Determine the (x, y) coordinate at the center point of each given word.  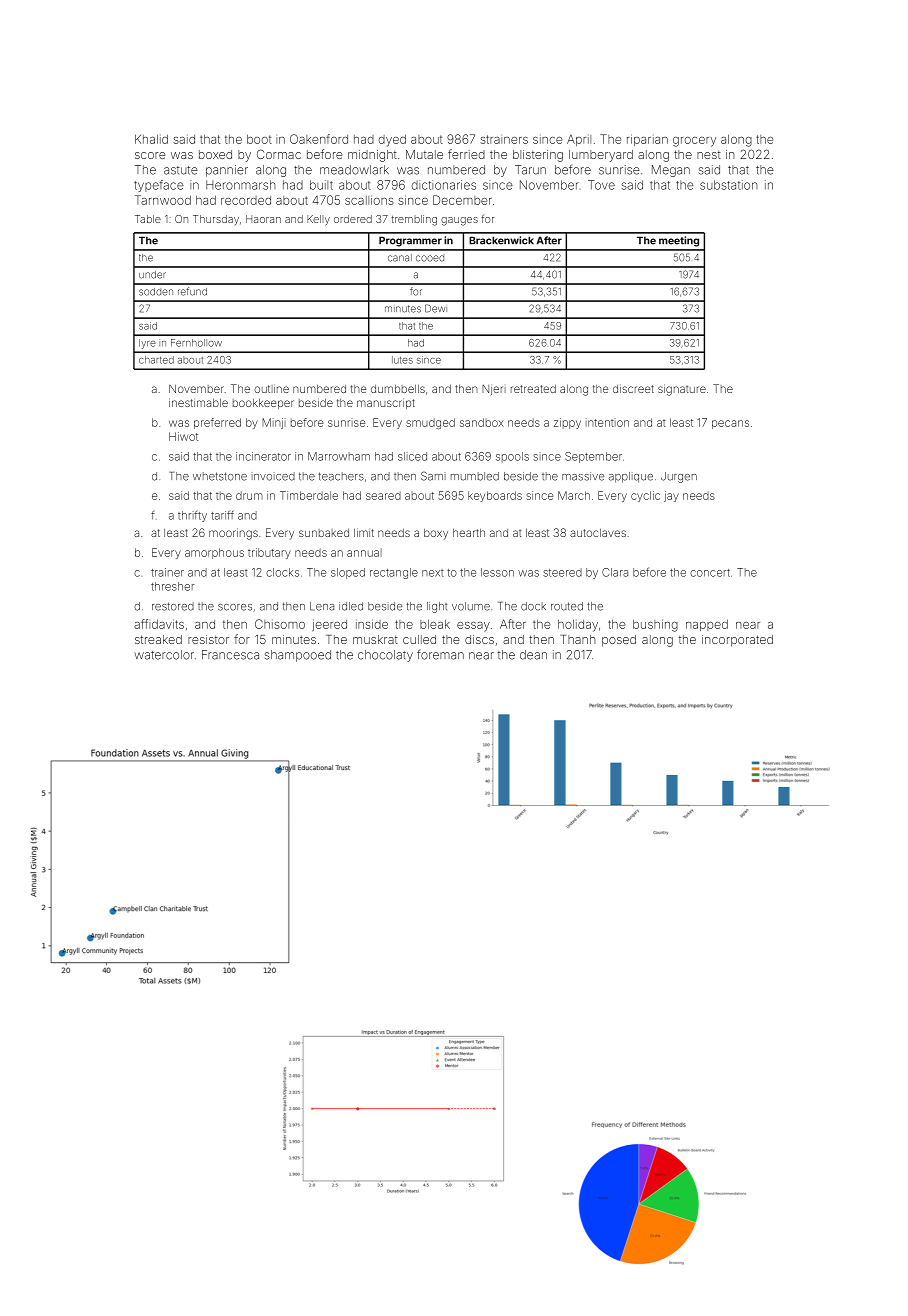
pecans (730, 424)
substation (729, 185)
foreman (440, 654)
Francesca (230, 655)
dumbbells (398, 389)
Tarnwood (163, 200)
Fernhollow (196, 343)
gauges (459, 221)
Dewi (436, 308)
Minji (274, 423)
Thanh (578, 639)
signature (682, 390)
